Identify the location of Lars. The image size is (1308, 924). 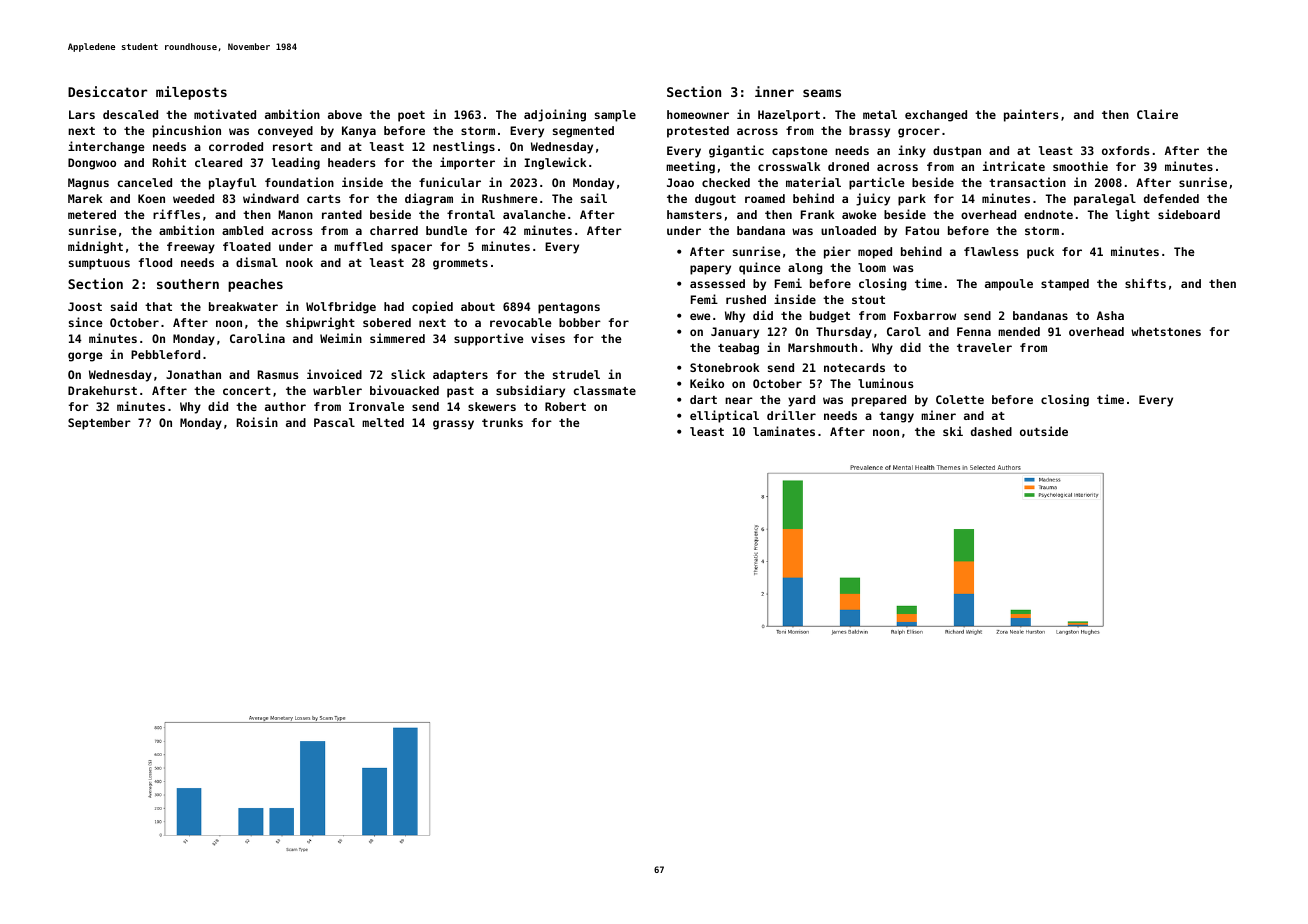
(82, 114).
